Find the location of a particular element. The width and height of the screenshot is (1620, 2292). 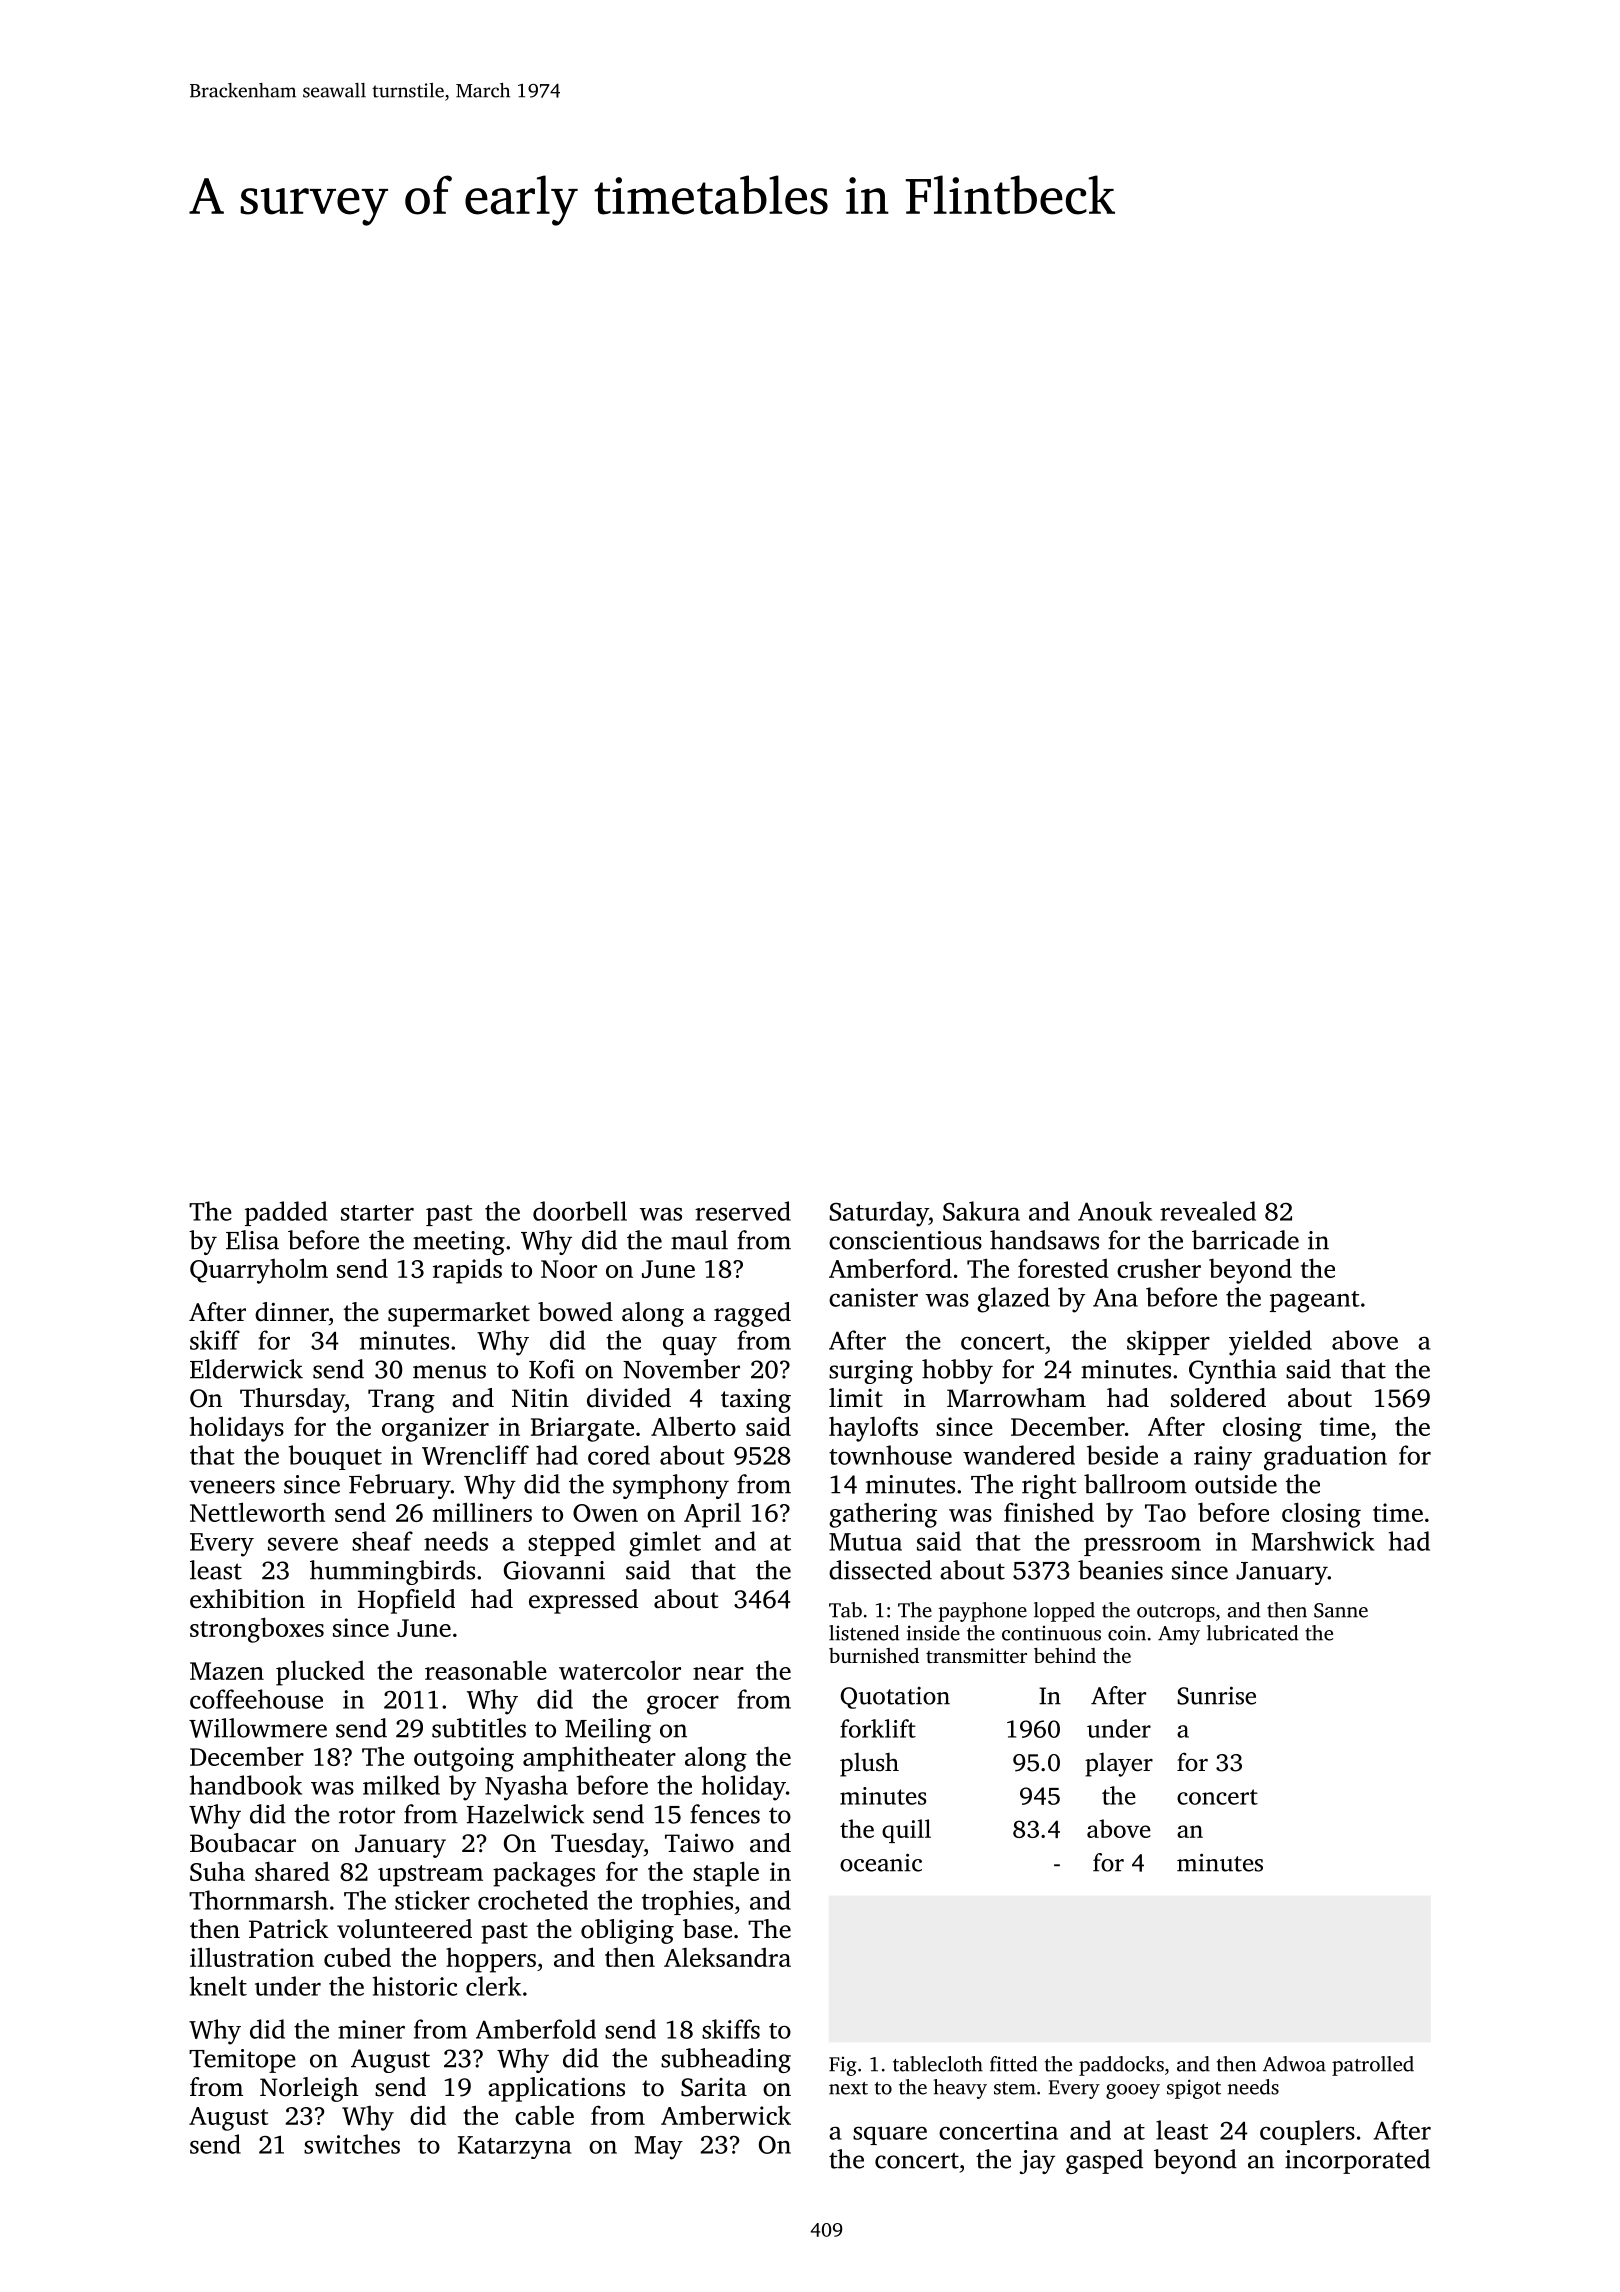

starter is located at coordinates (377, 1213).
